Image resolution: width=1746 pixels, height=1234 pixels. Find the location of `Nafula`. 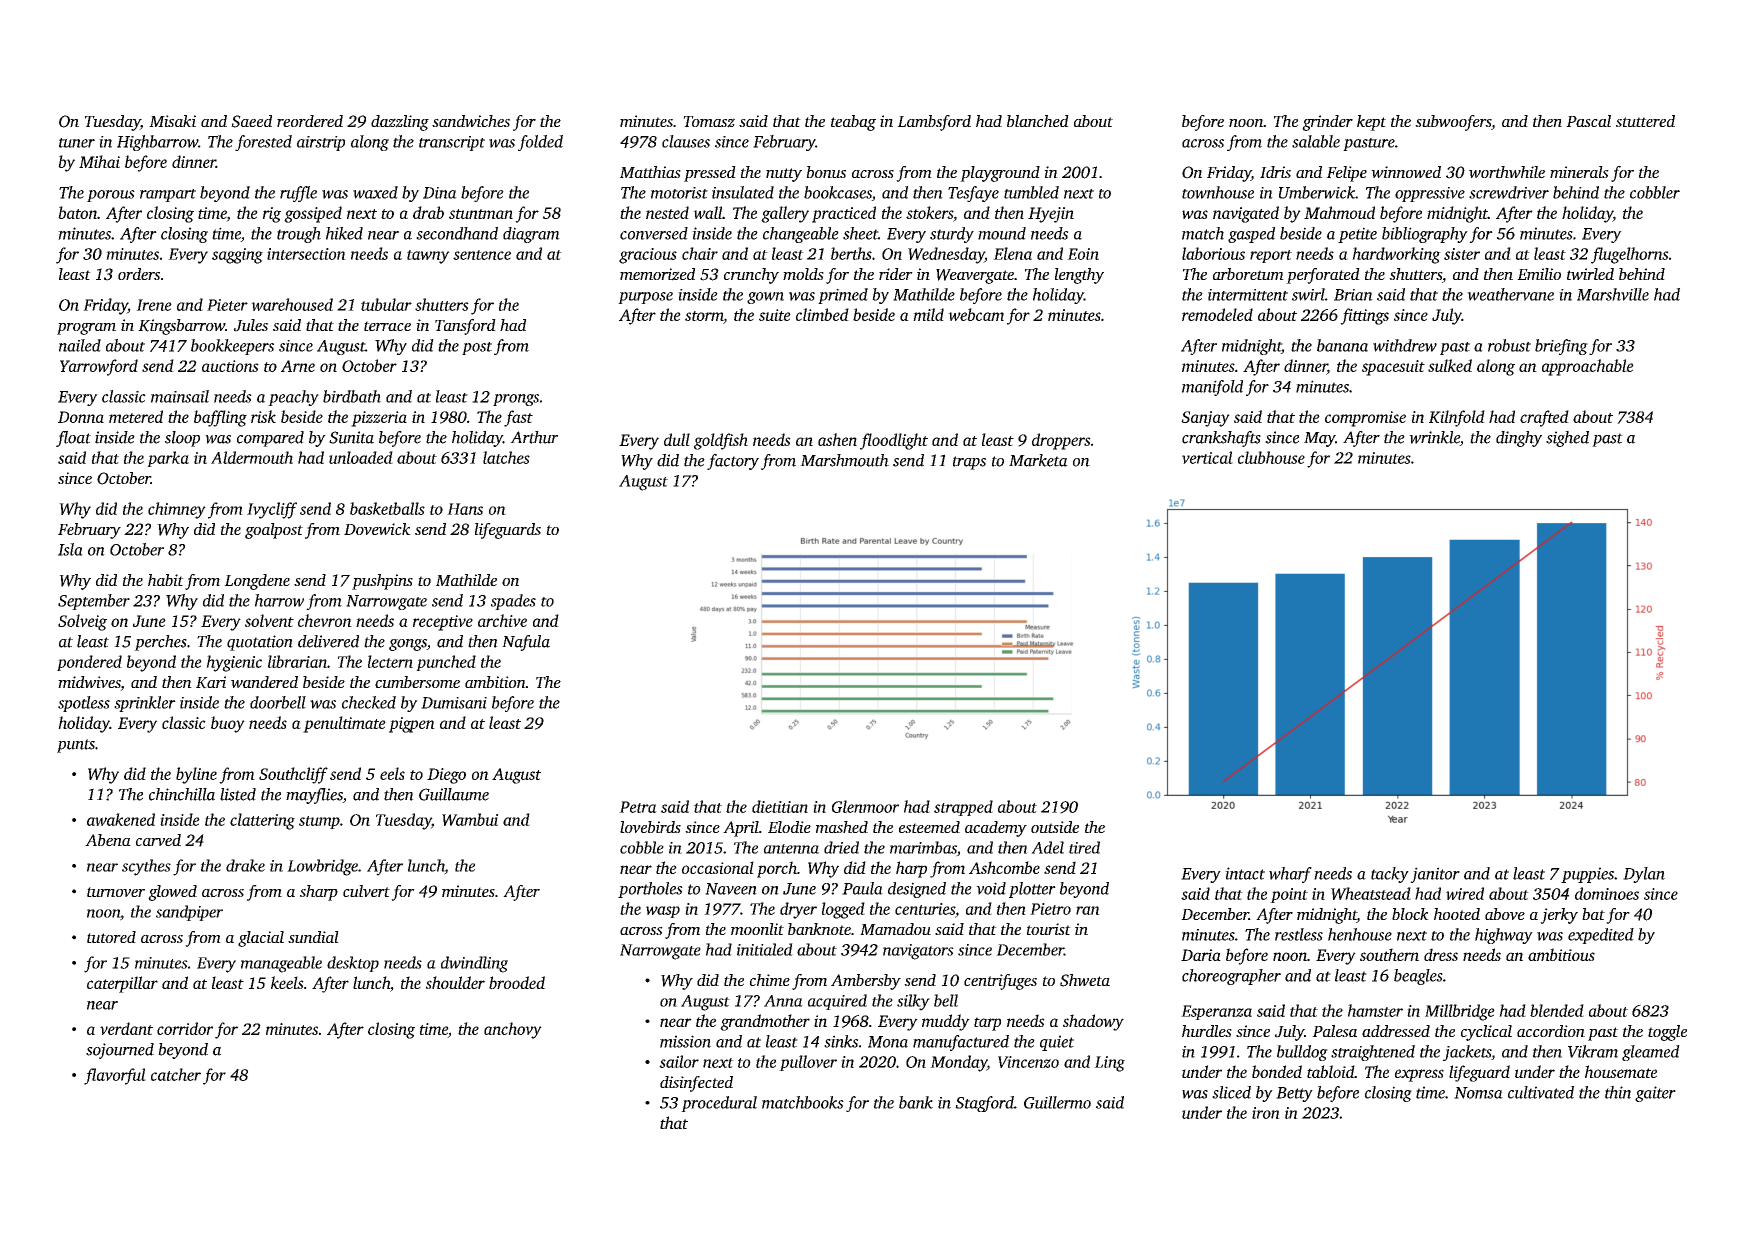

Nafula is located at coordinates (526, 643).
